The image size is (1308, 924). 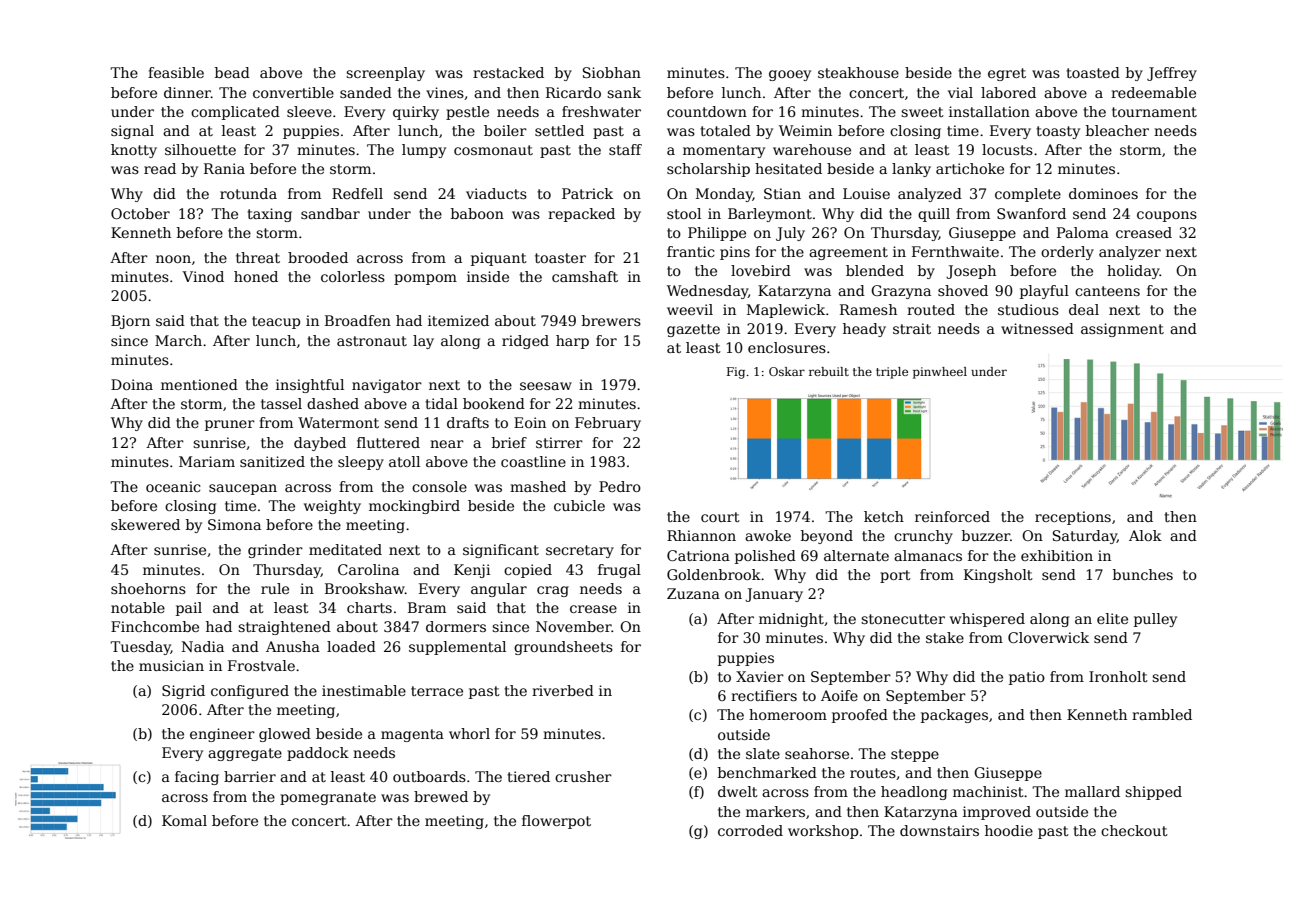 I want to click on oceanic, so click(x=173, y=486).
